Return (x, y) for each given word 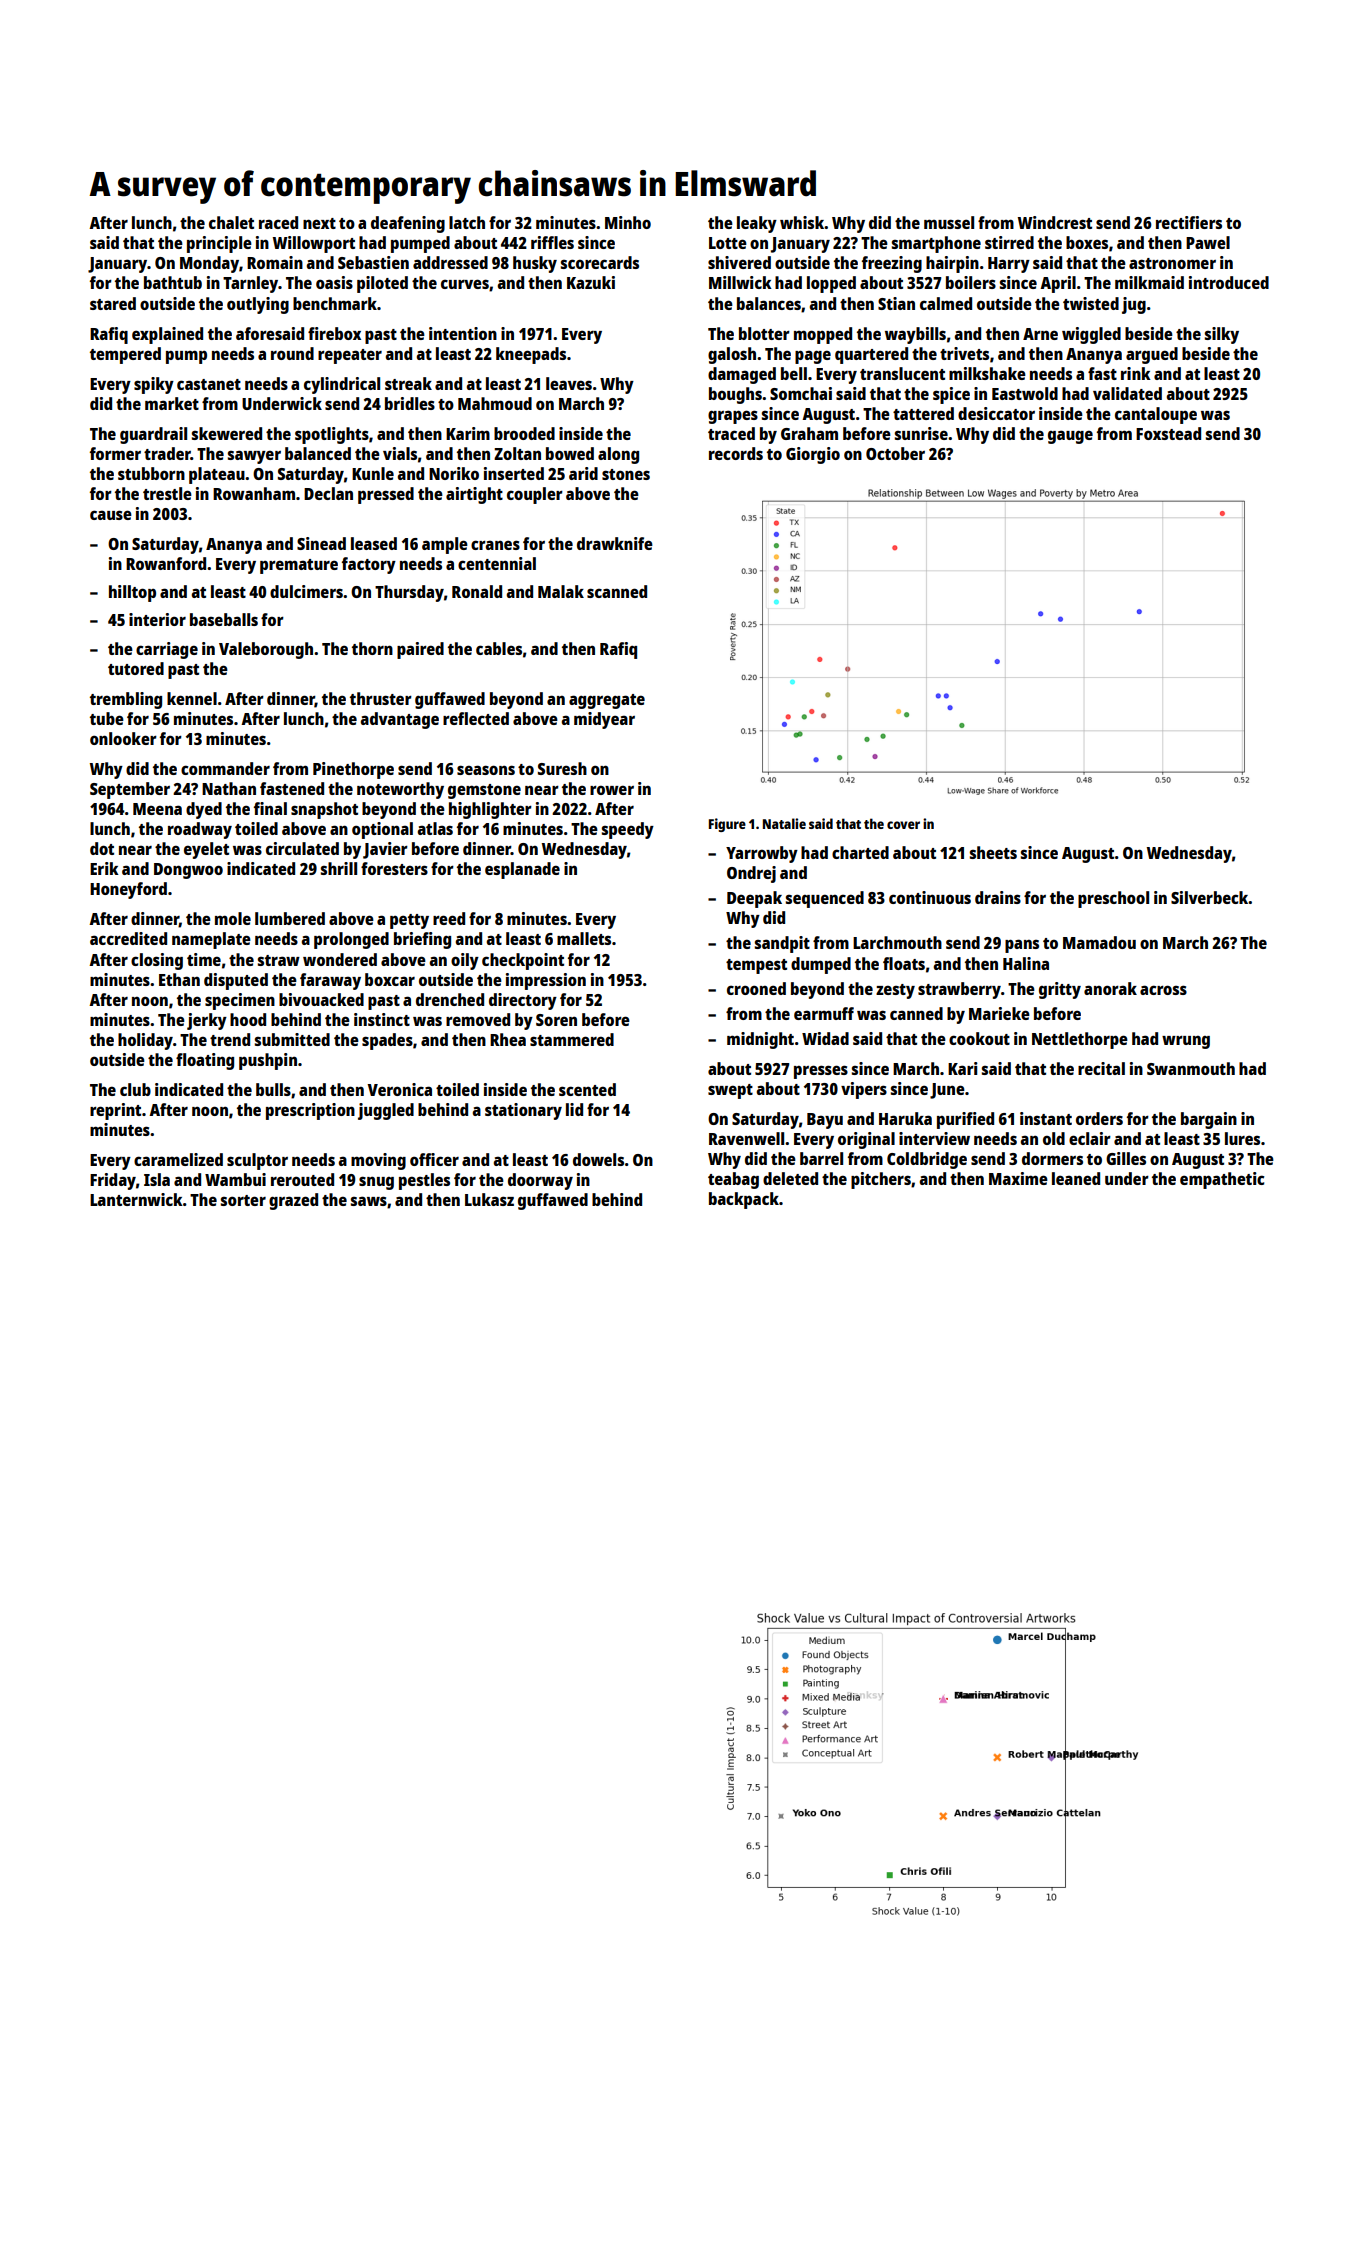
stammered (572, 1039)
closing (157, 961)
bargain (1209, 1120)
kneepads (531, 355)
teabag (733, 1180)
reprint (115, 1111)
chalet (231, 222)
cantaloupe (1156, 415)
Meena (157, 809)
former (115, 453)
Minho (628, 222)
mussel (949, 222)
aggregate (607, 701)
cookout (979, 1038)
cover (903, 825)
